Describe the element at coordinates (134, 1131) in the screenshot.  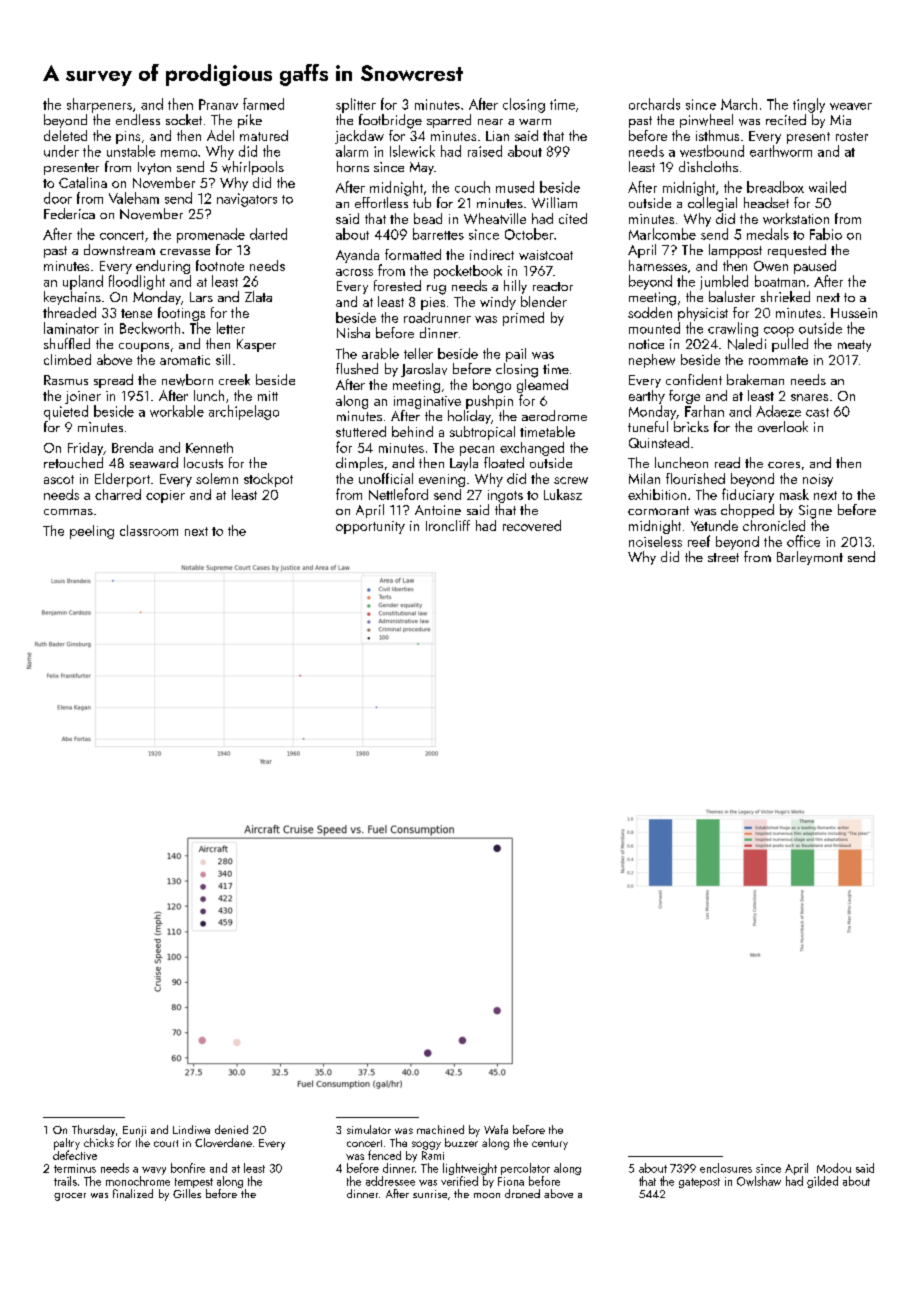
I see `Eunji` at that location.
